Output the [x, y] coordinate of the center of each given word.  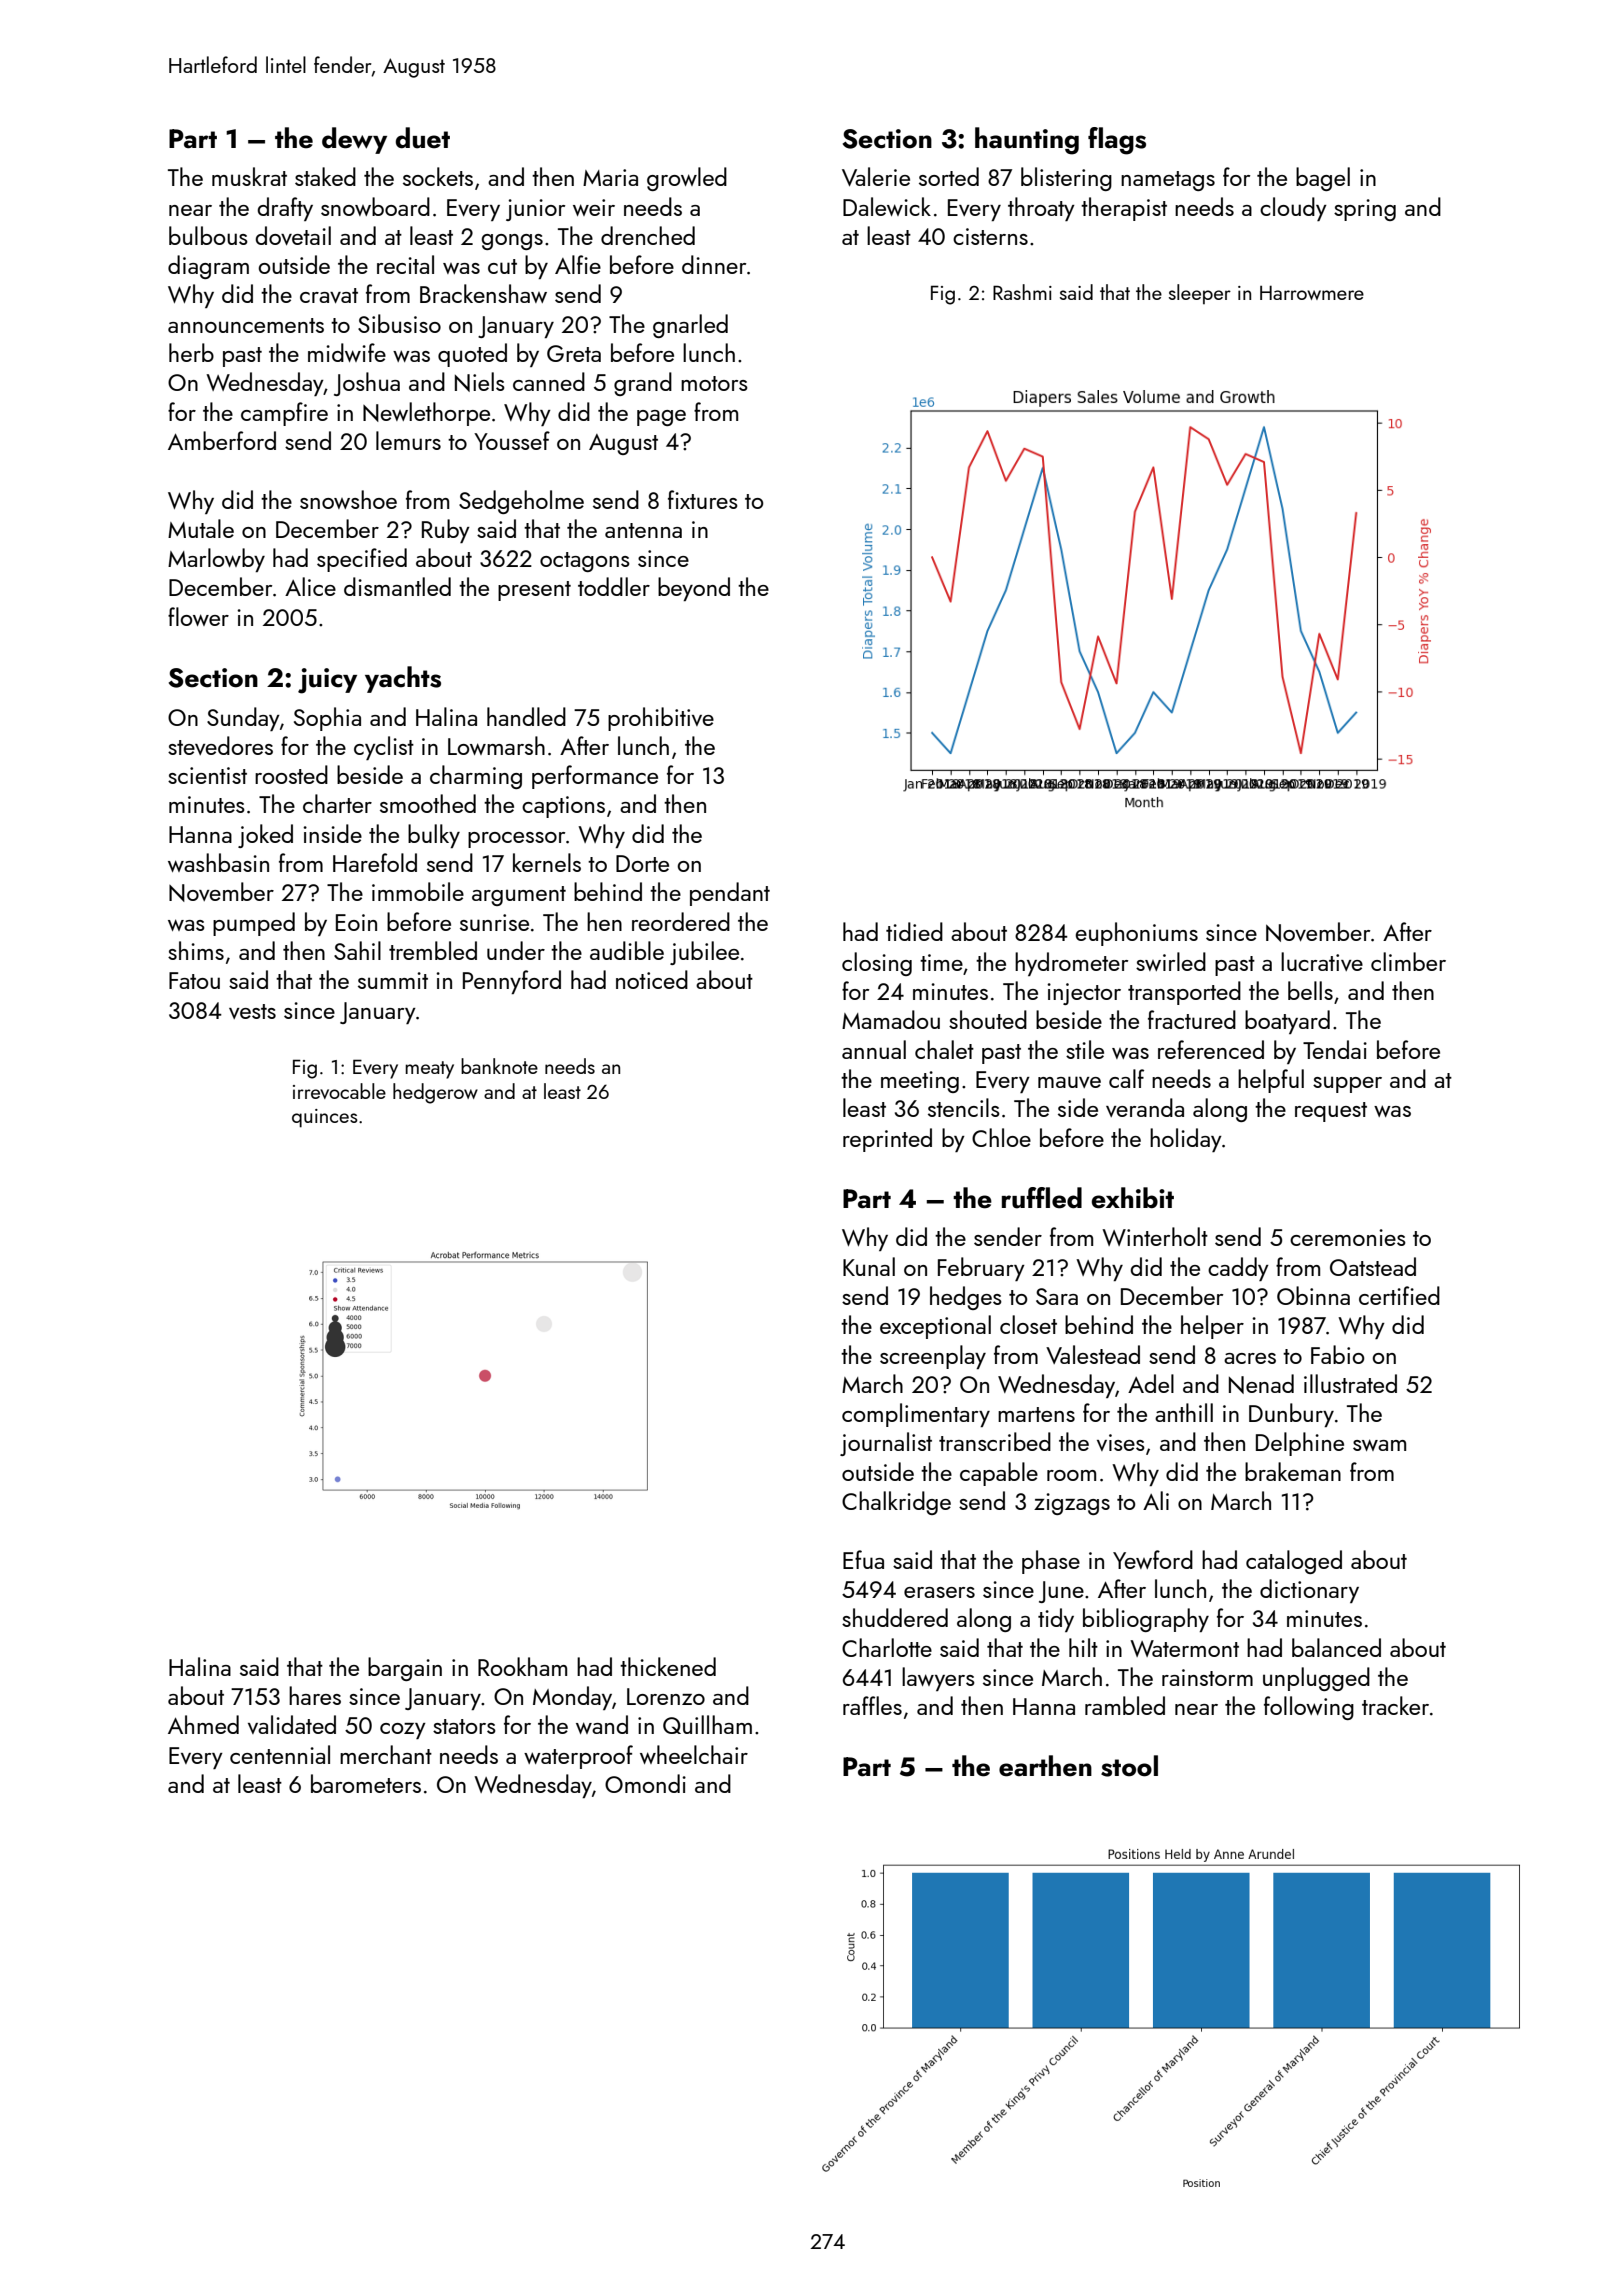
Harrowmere [1312, 292]
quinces [325, 1118]
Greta [574, 353]
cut [502, 266]
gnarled [690, 326]
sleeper [1200, 294]
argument [519, 896]
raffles [872, 1705]
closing [877, 964]
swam [1379, 1445]
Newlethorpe [426, 414]
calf [1126, 1078]
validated [292, 1724]
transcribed [995, 1441]
